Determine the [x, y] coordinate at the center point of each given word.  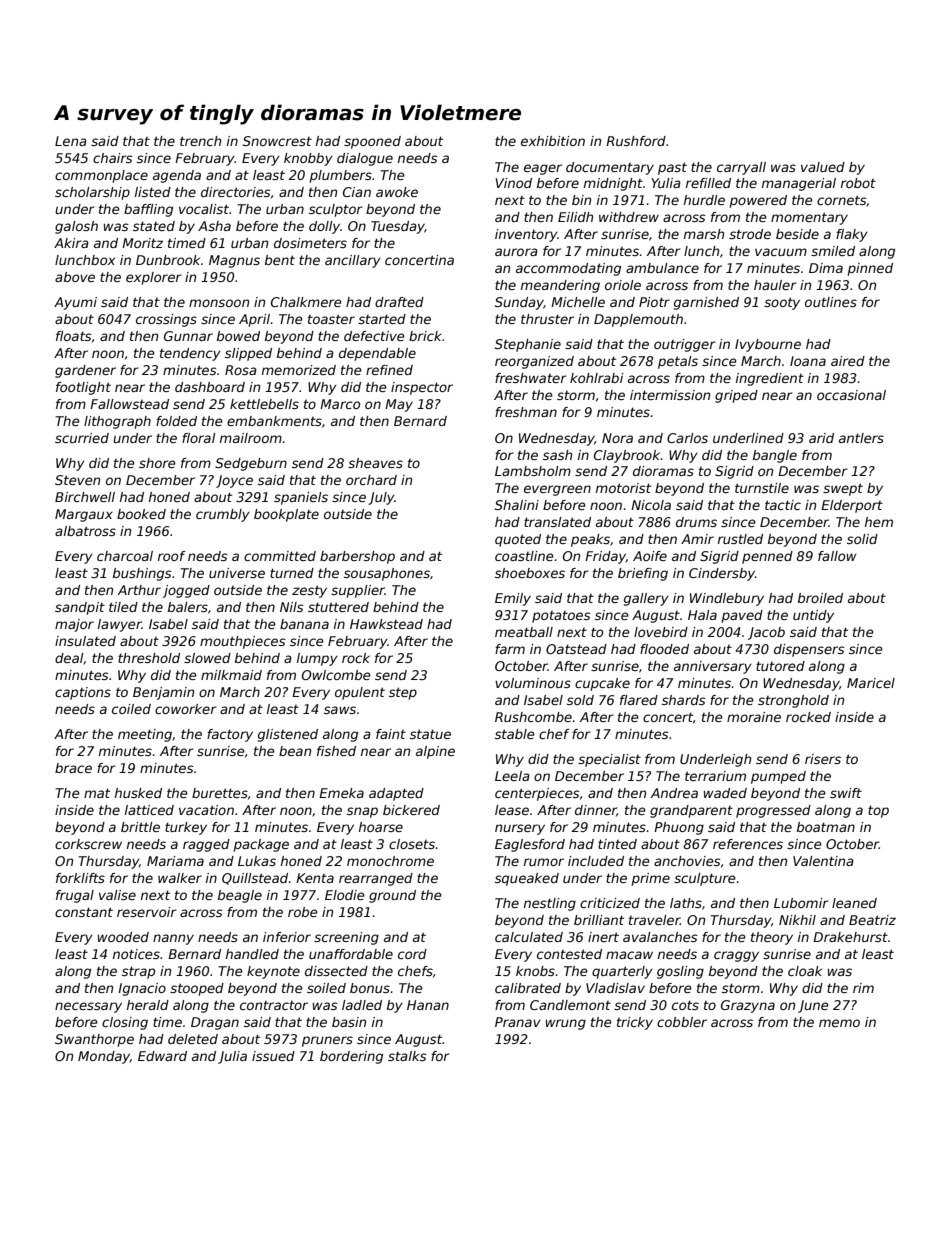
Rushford [636, 141]
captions [83, 693]
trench [200, 141]
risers [823, 759]
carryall [741, 168]
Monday [104, 1057]
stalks [407, 1056]
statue [430, 734]
